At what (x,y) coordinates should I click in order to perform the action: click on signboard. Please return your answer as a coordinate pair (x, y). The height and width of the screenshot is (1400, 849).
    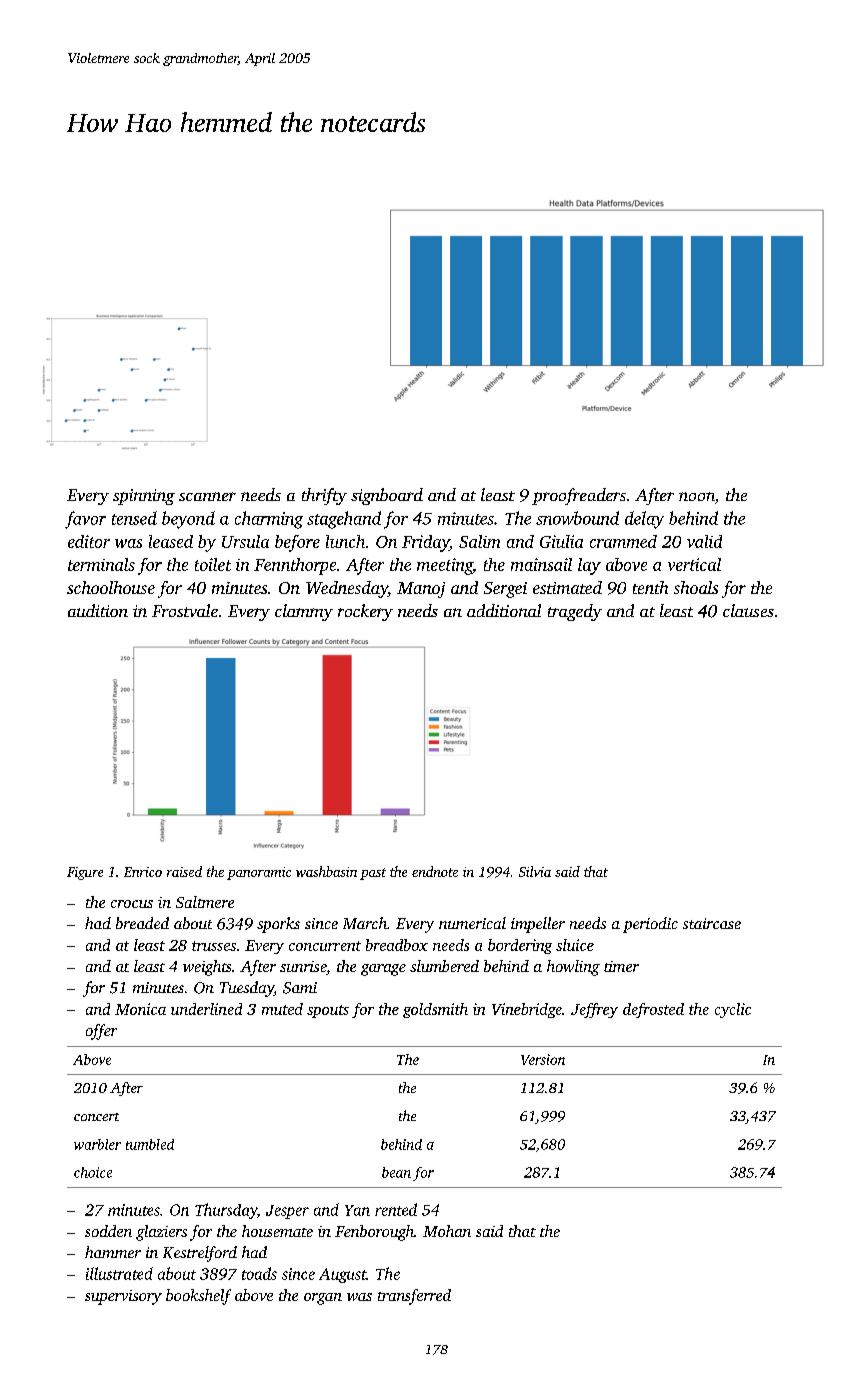
    Looking at the image, I should click on (387, 496).
